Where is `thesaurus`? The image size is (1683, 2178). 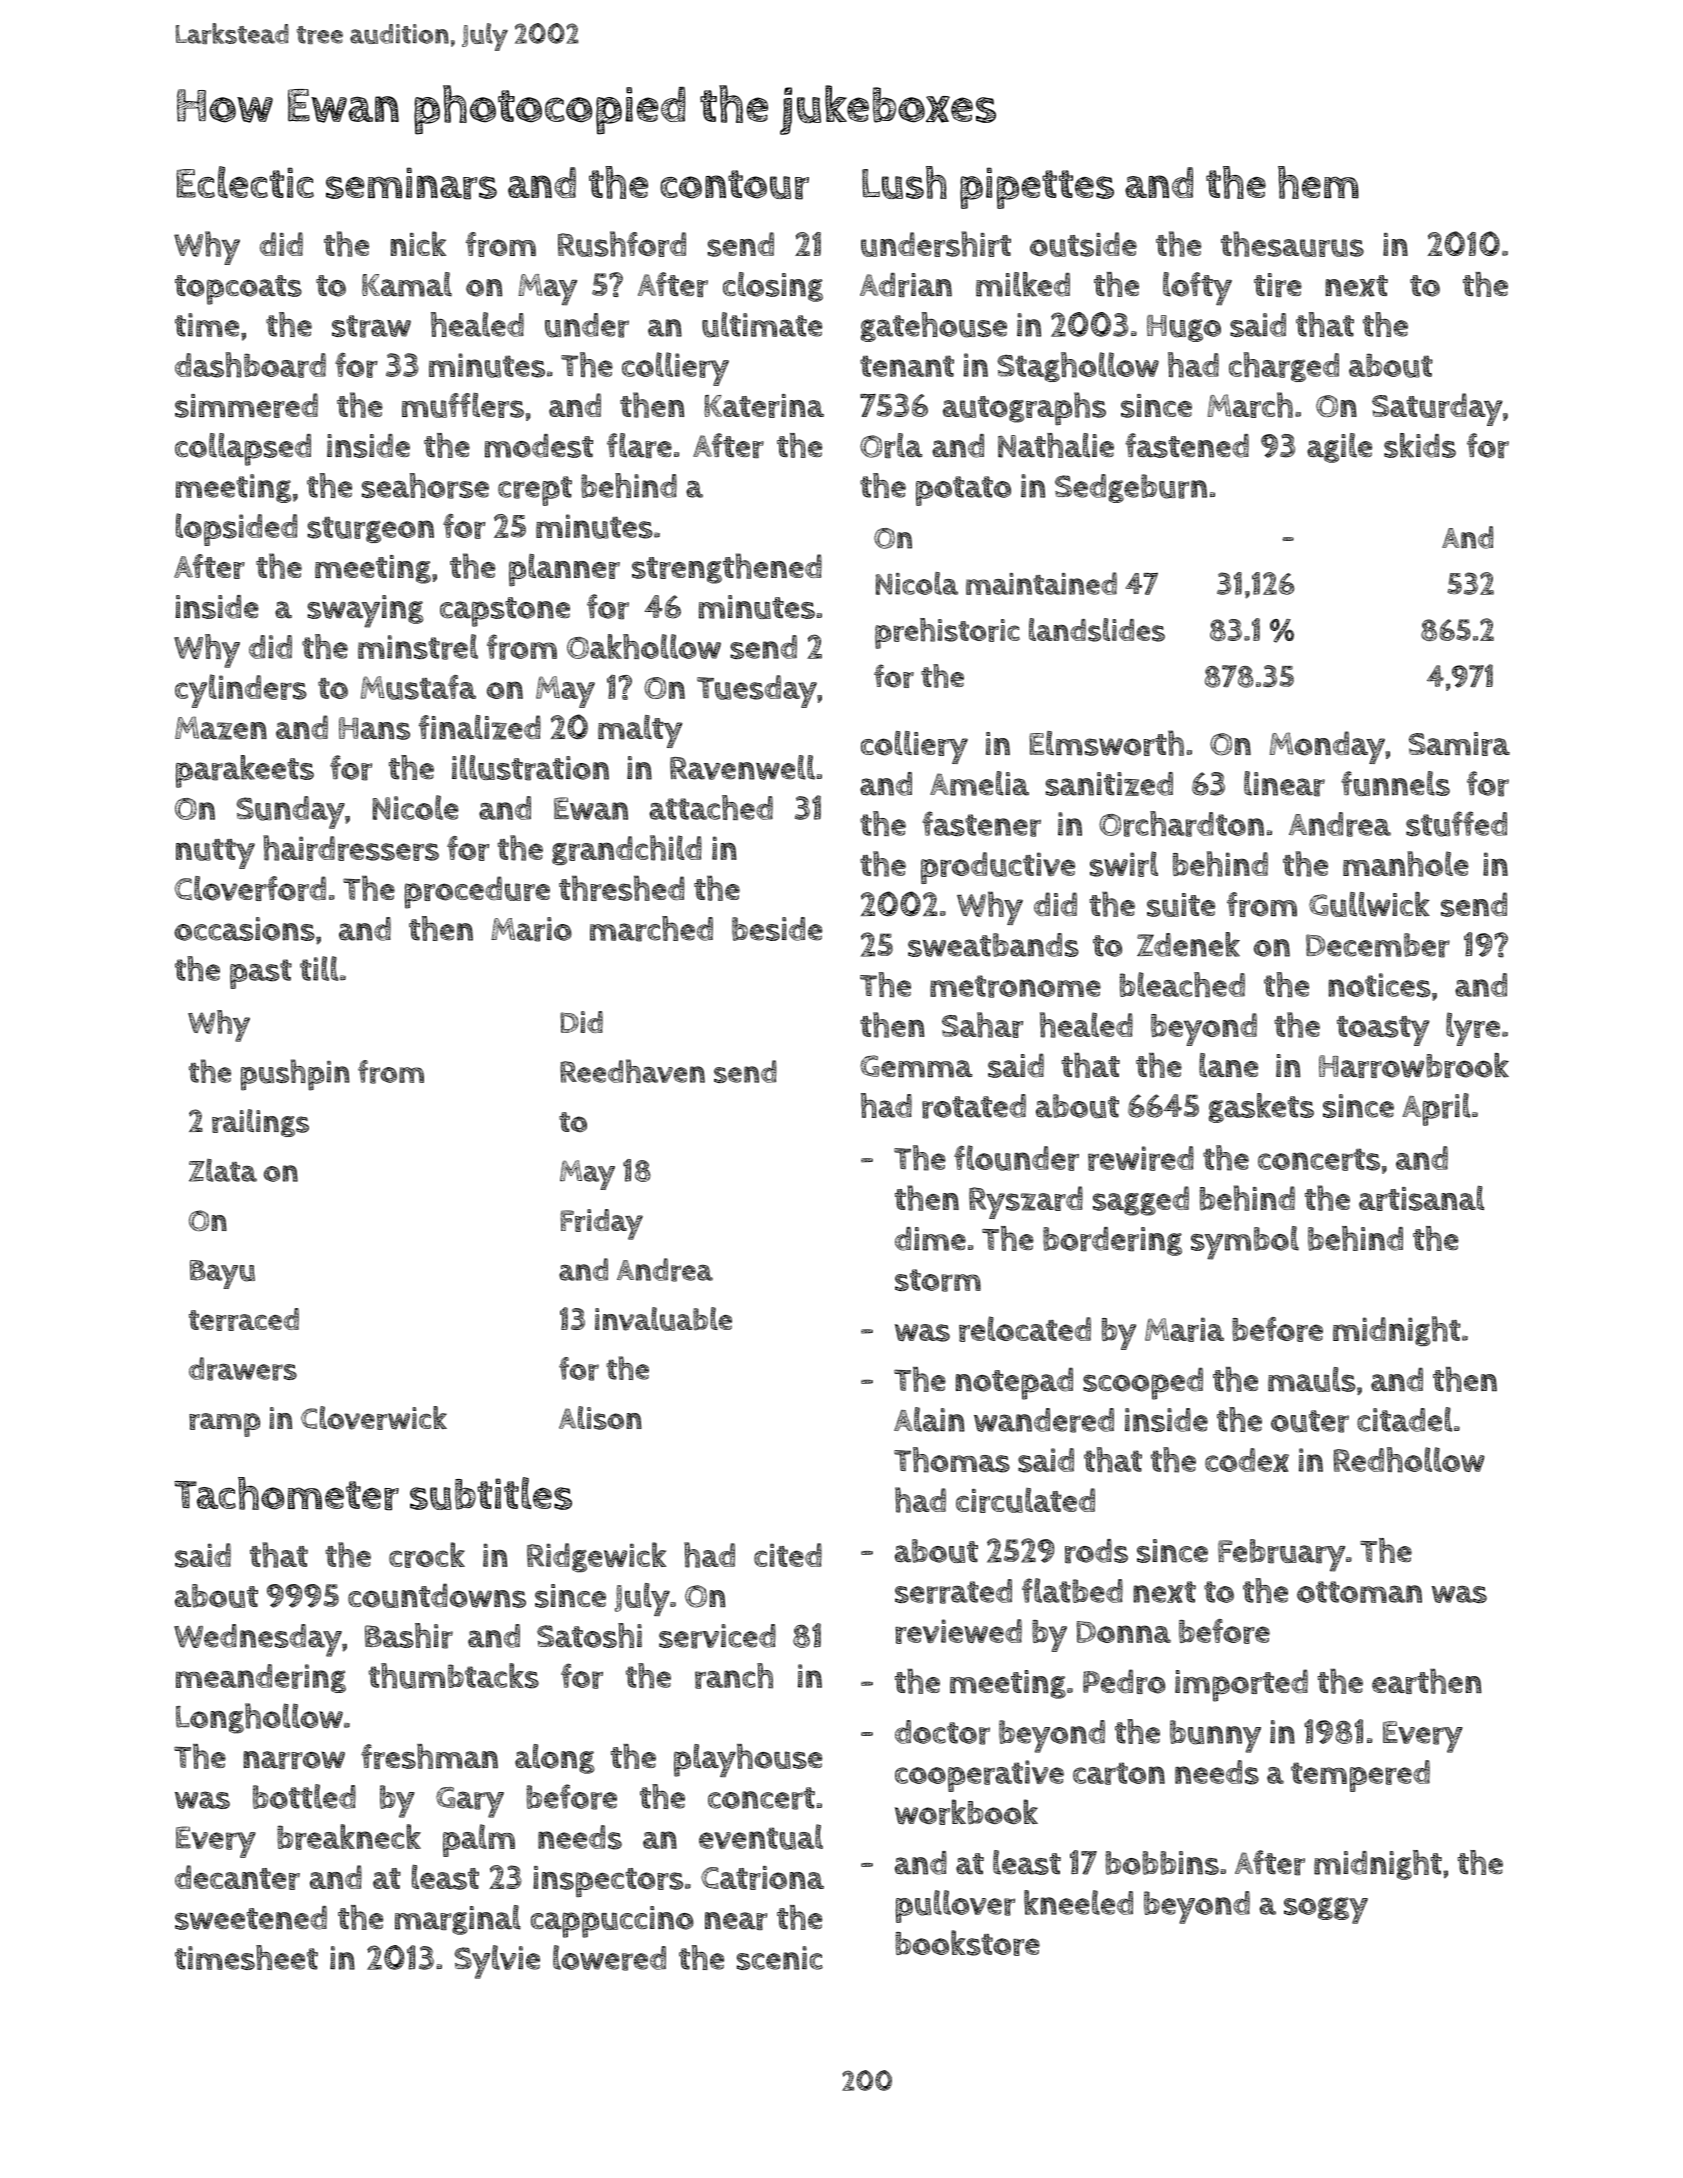 thesaurus is located at coordinates (1292, 244).
